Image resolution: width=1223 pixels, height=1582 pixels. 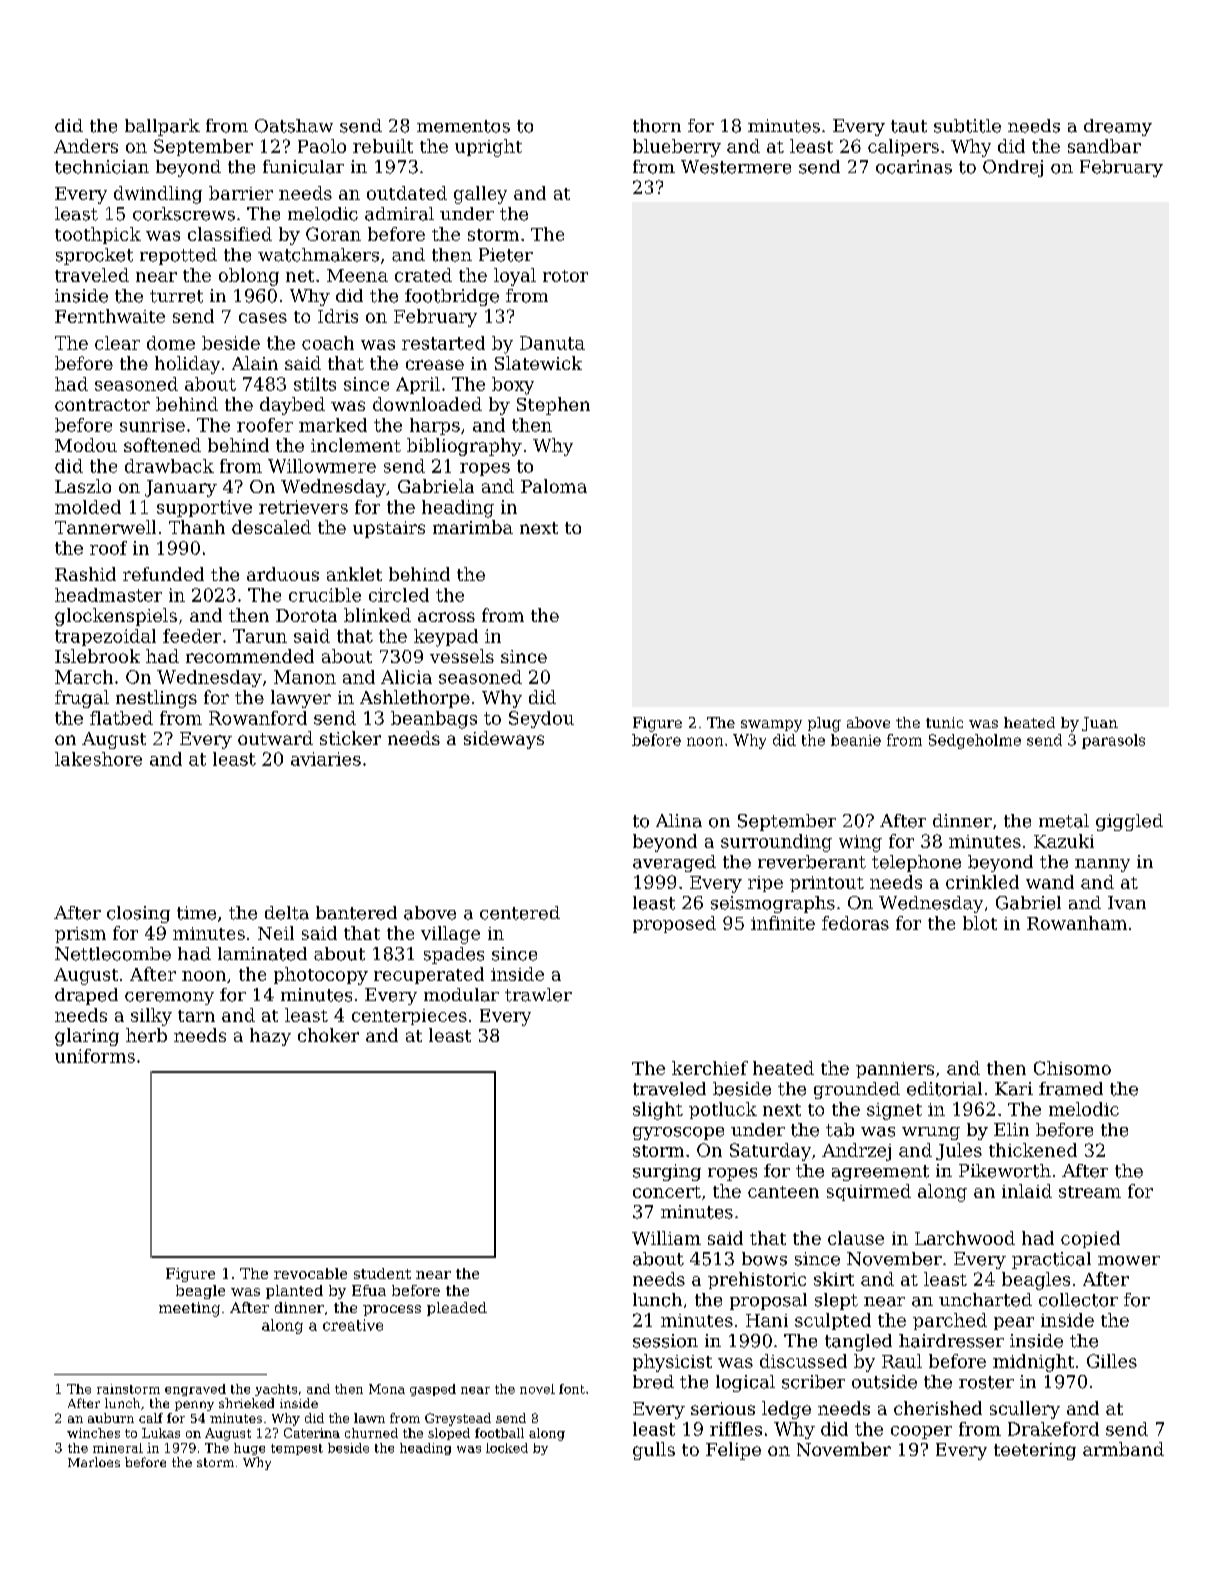 What do you see at coordinates (1100, 724) in the page?
I see `Juan` at bounding box center [1100, 724].
